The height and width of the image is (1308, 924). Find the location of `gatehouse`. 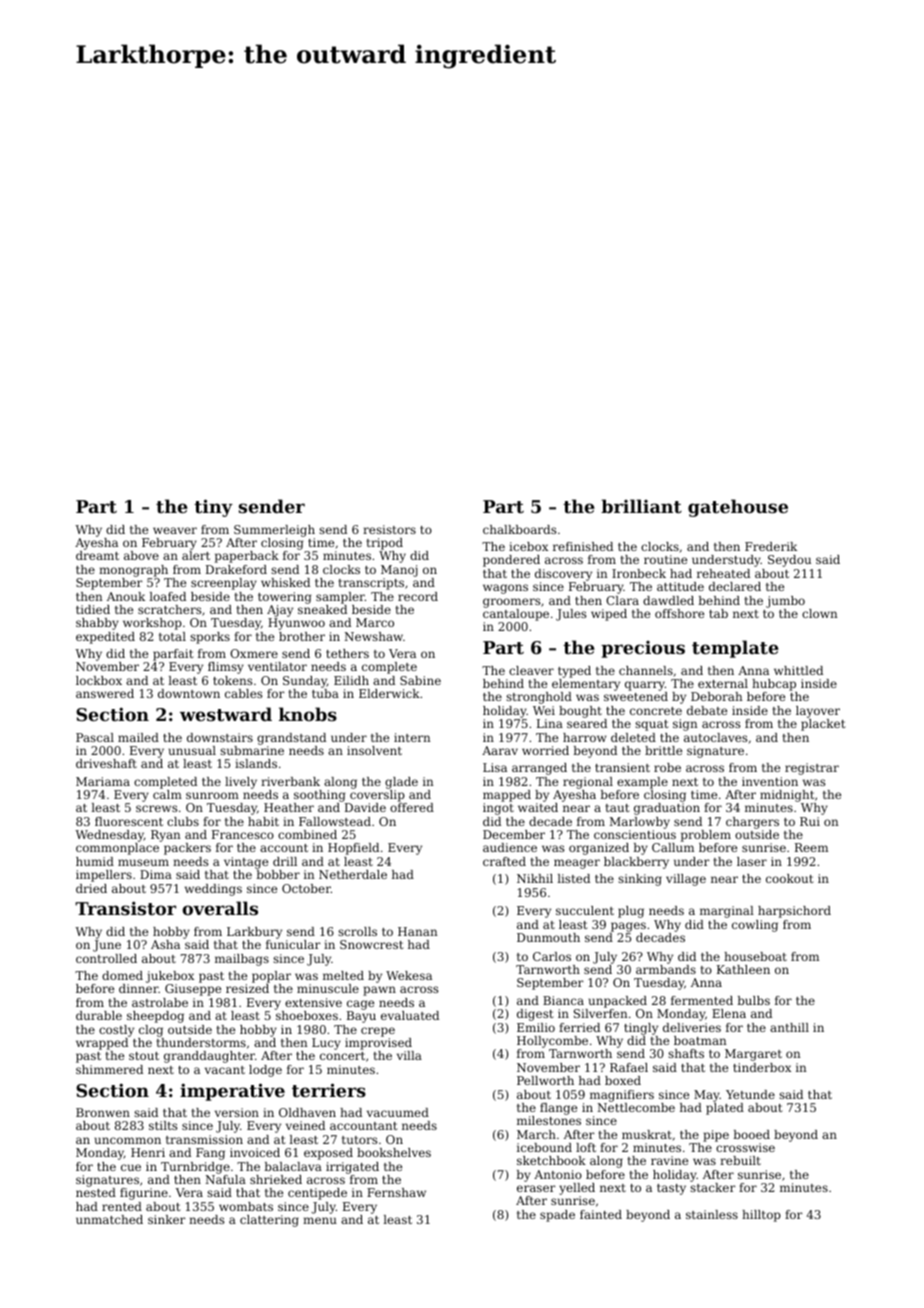

gatehouse is located at coordinates (738, 508).
